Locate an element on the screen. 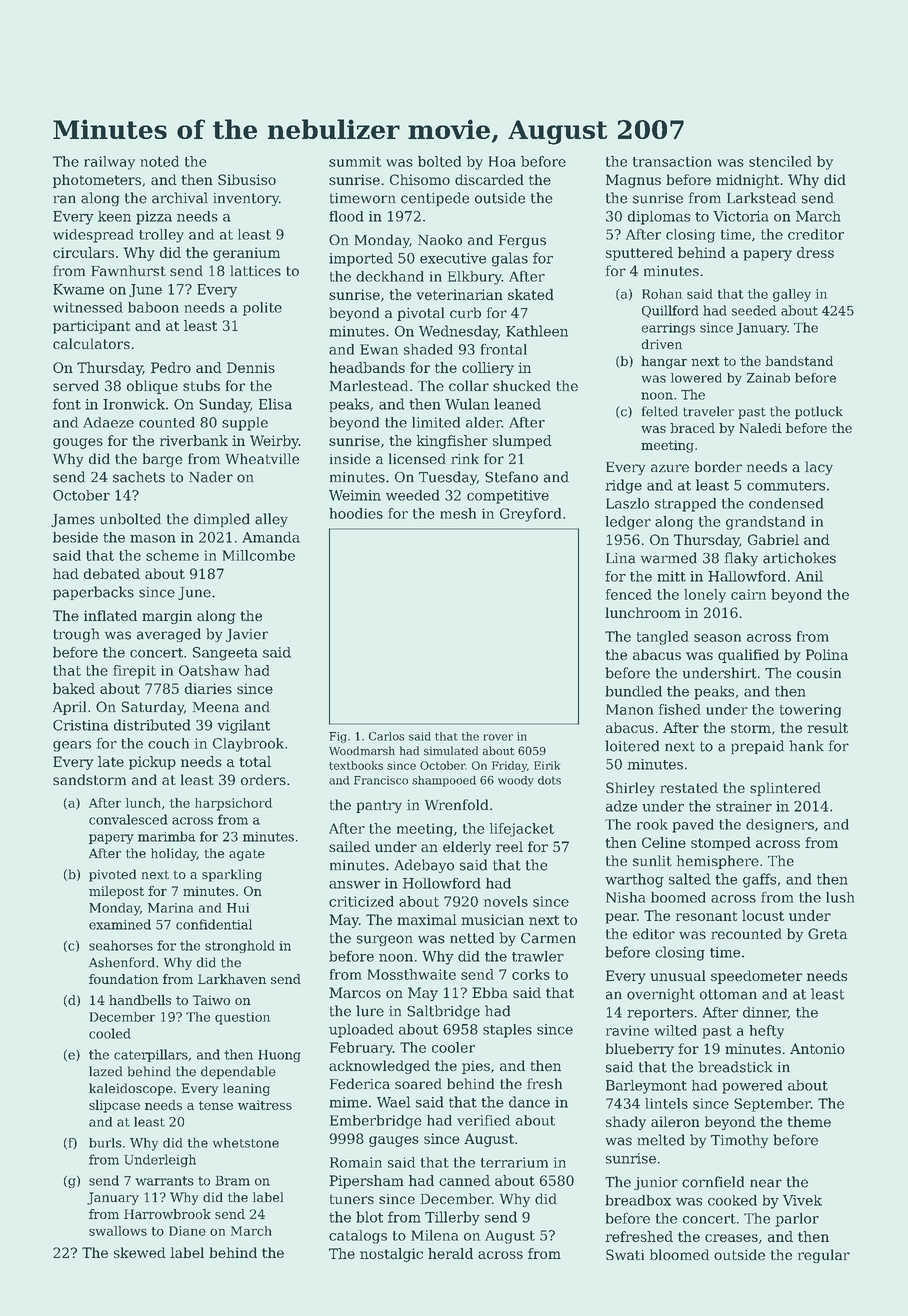  Vivek is located at coordinates (802, 1200).
